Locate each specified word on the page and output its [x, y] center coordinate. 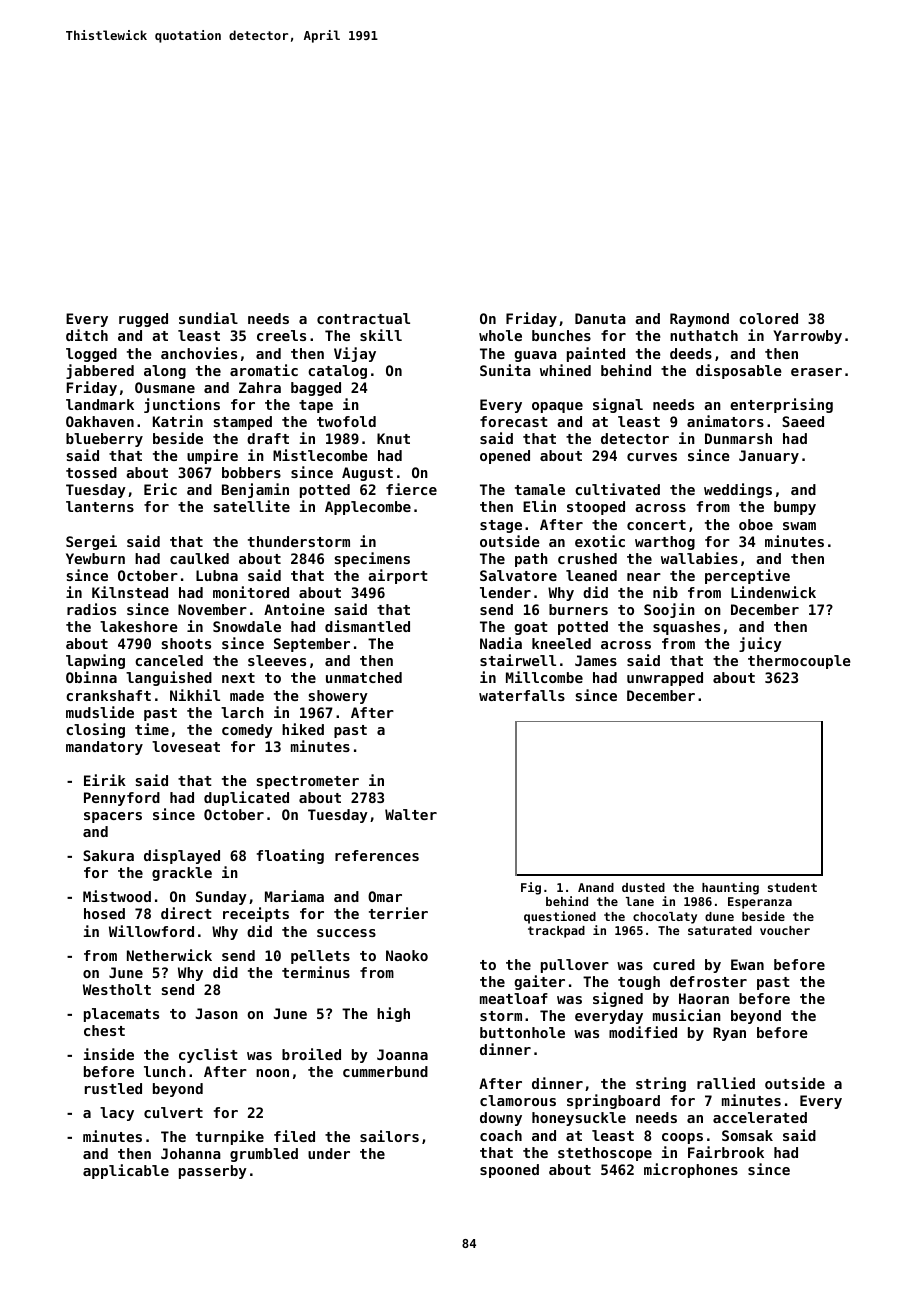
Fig [531, 888]
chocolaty [665, 918]
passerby [213, 1172]
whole [500, 335]
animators [725, 421]
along [165, 372]
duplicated [246, 798]
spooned [509, 1171]
